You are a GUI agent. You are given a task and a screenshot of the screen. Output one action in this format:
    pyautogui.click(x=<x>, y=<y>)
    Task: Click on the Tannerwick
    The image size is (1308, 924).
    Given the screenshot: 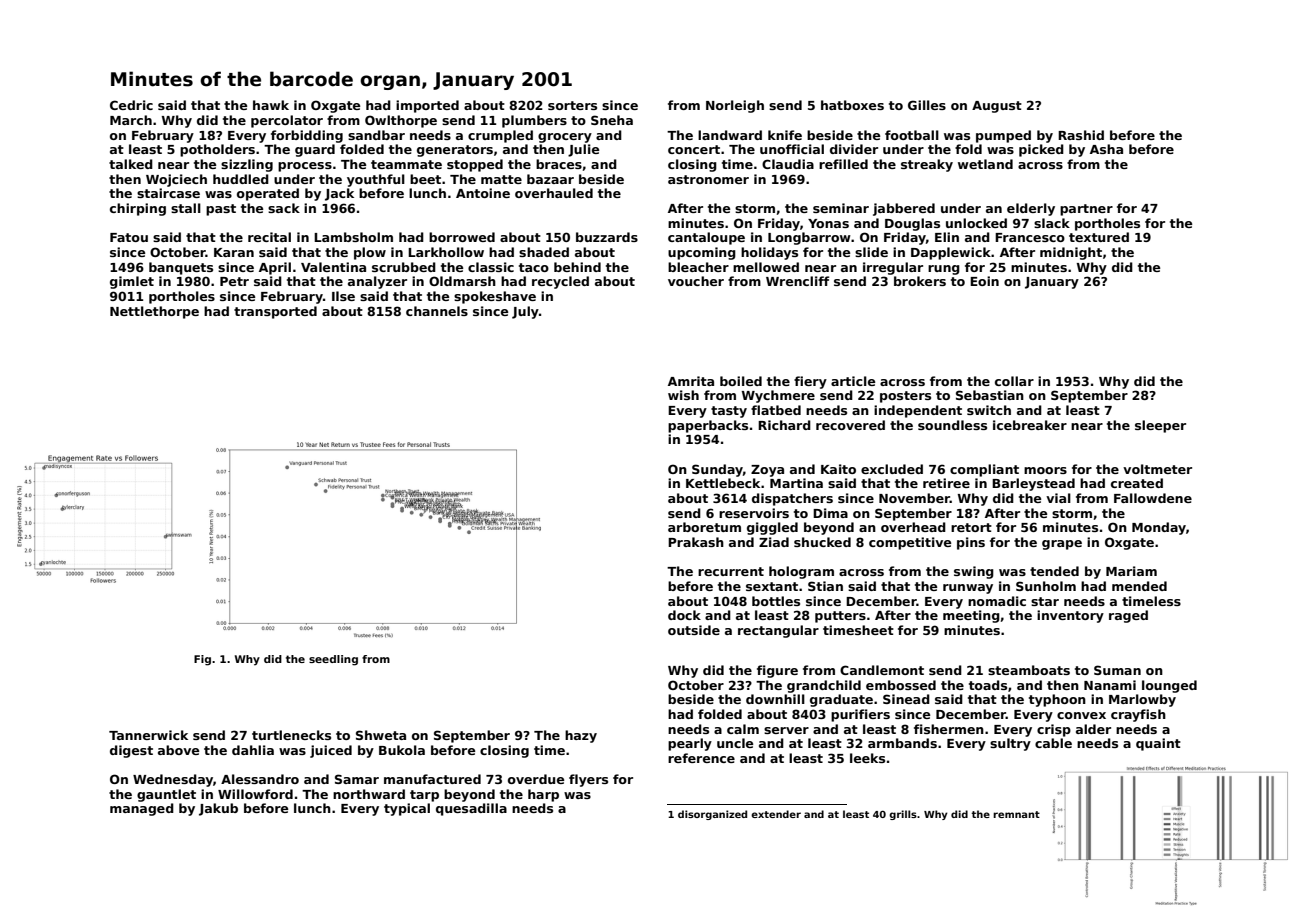 What is the action you would take?
    pyautogui.click(x=148, y=735)
